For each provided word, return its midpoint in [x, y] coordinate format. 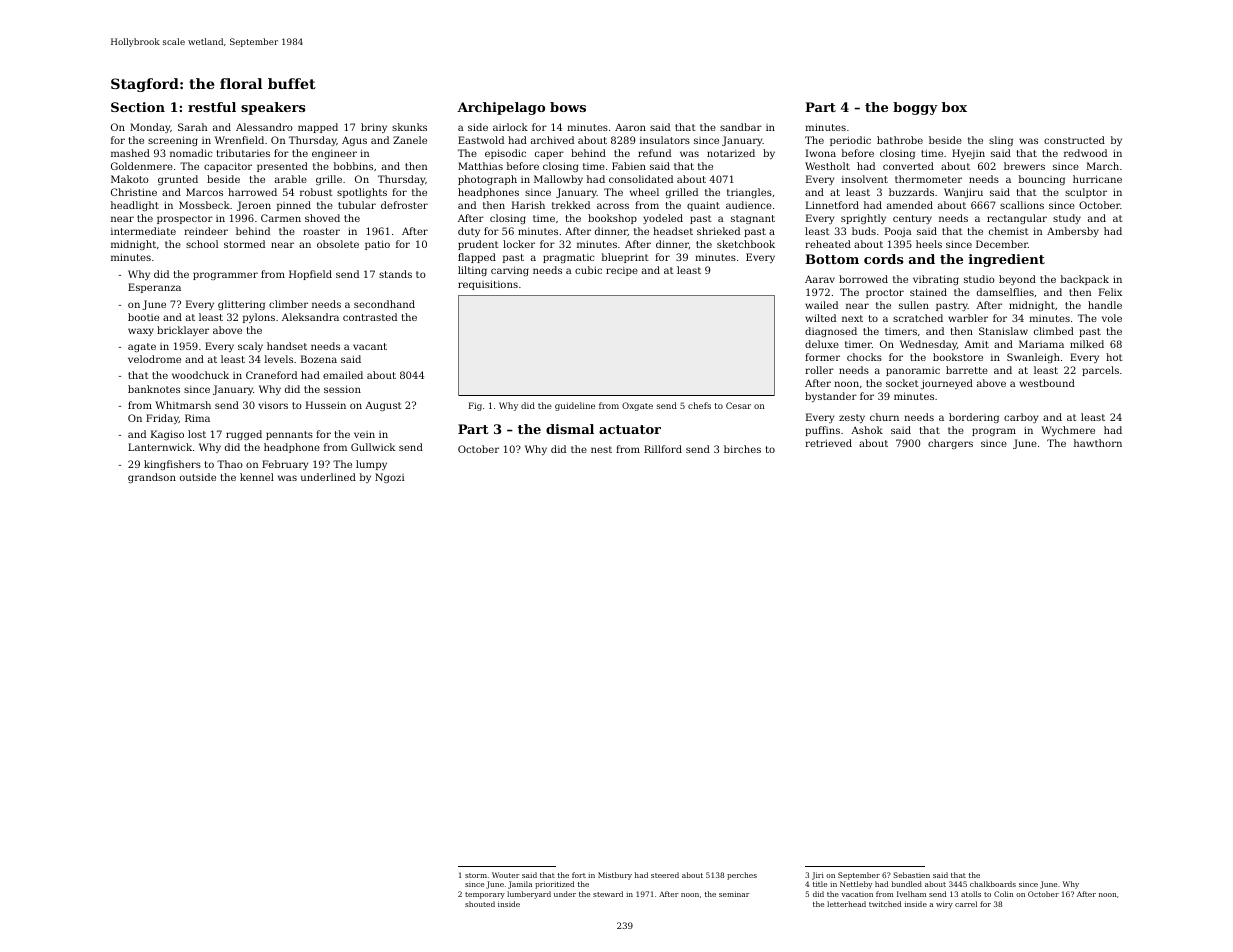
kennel [257, 477]
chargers [950, 444]
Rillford [663, 449]
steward [608, 894]
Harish [528, 205]
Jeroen [254, 206]
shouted [480, 904]
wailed [821, 305]
